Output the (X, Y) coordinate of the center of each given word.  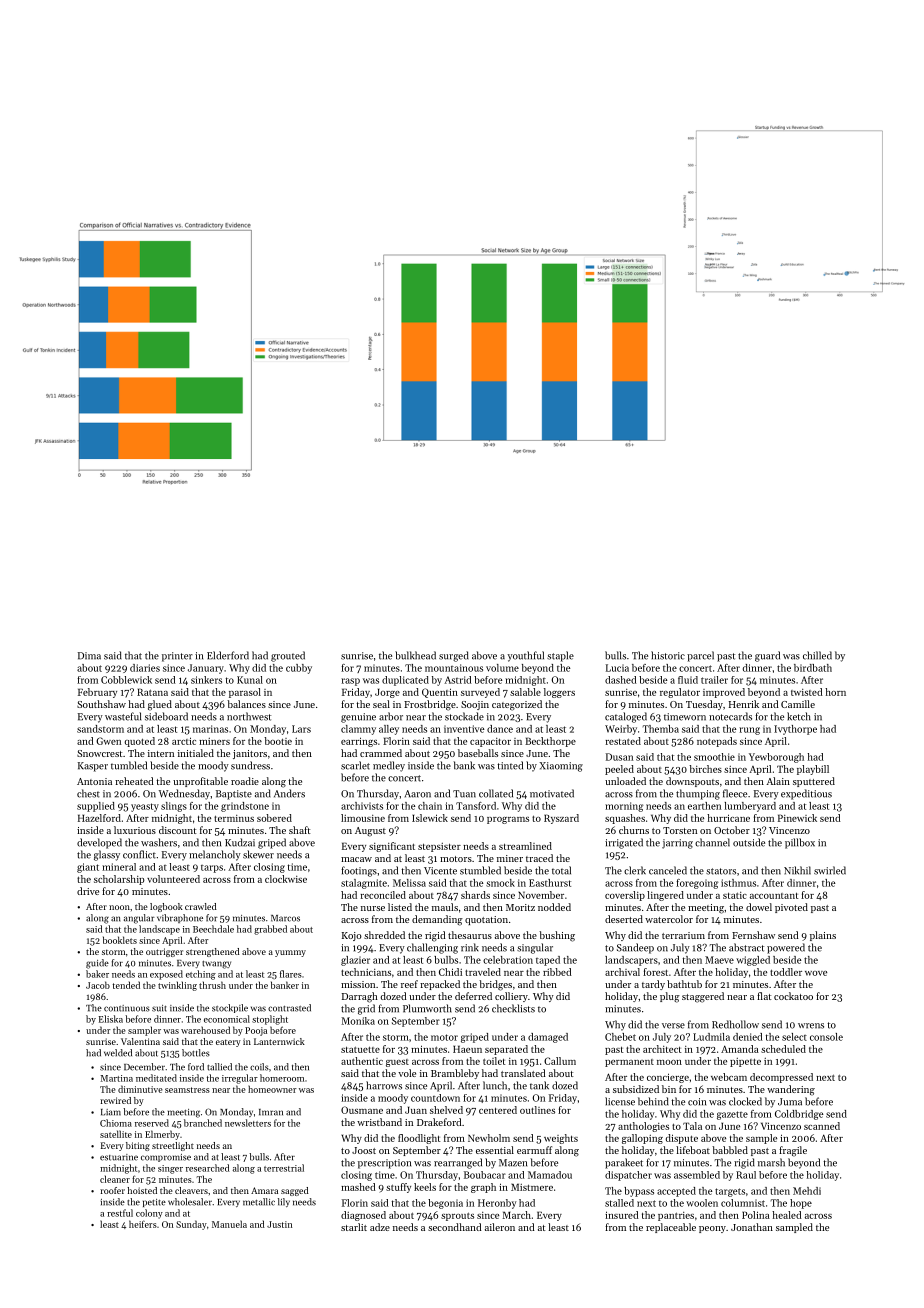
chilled (817, 655)
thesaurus (470, 935)
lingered (665, 896)
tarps (212, 869)
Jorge (387, 693)
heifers (143, 1224)
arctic (184, 741)
